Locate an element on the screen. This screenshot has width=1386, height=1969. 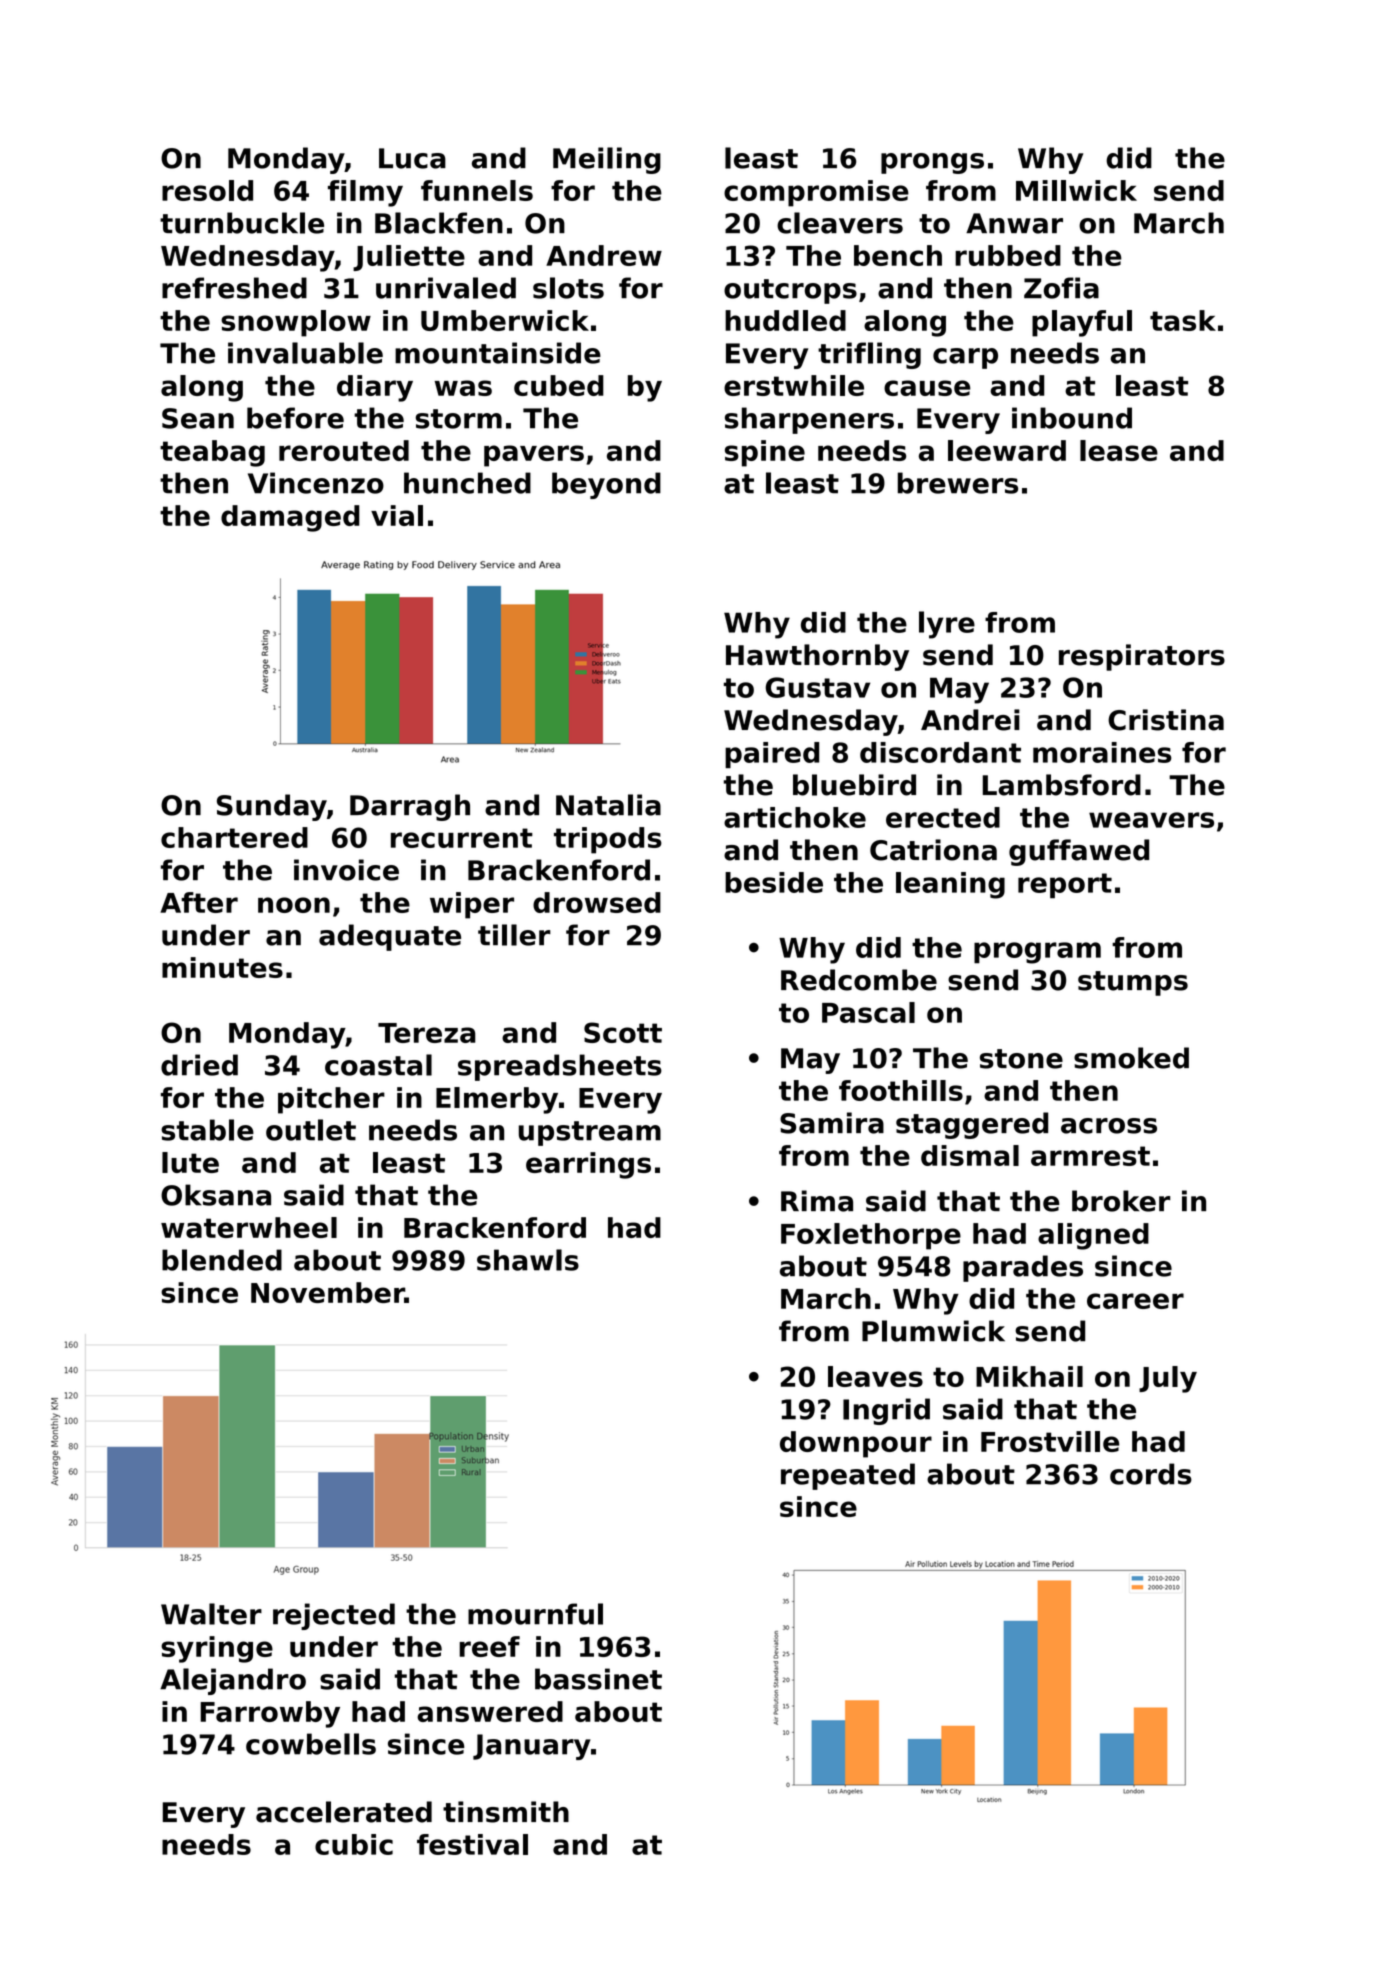
drowsed is located at coordinates (597, 902).
